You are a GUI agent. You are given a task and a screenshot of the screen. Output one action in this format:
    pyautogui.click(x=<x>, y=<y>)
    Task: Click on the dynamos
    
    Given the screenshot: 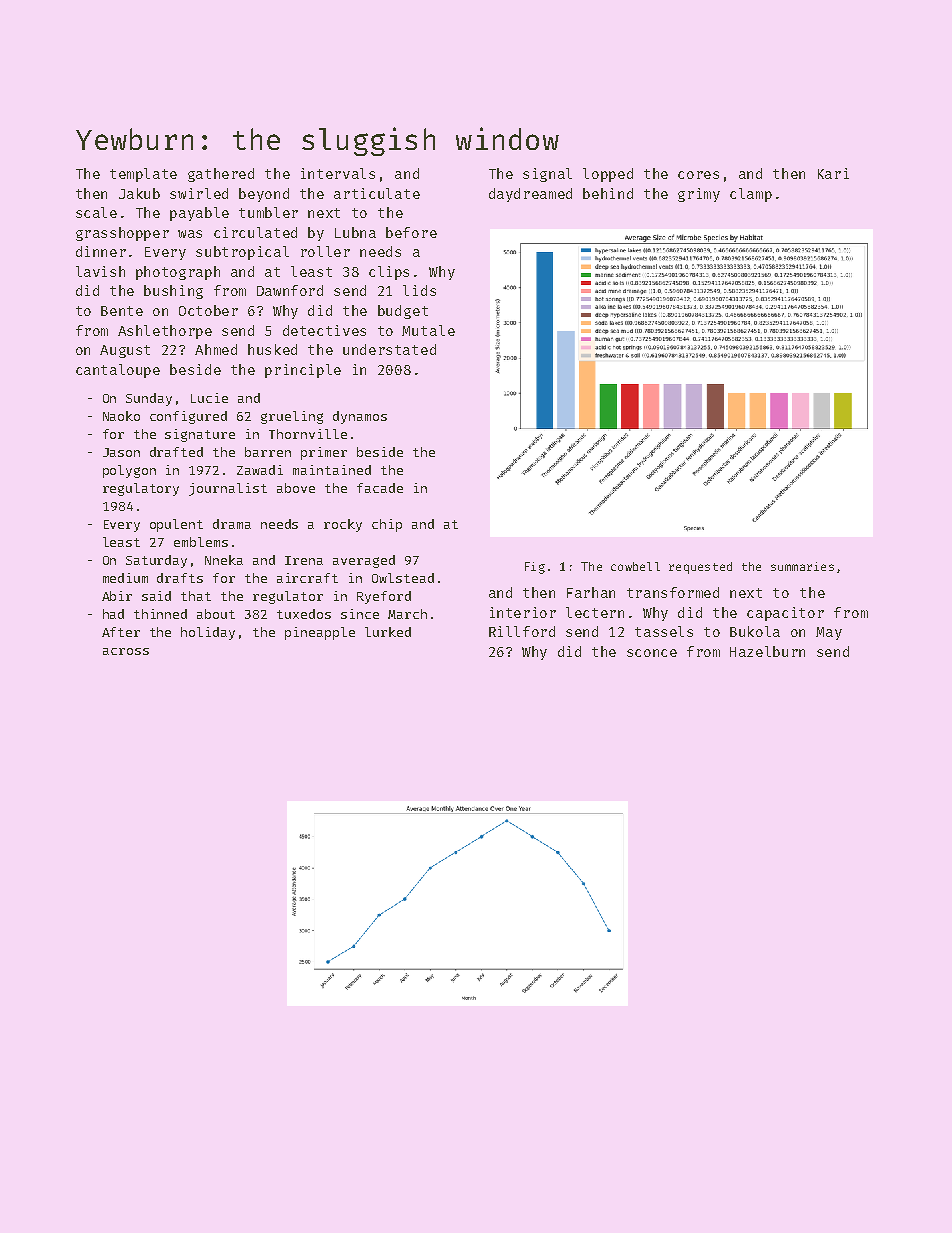 What is the action you would take?
    pyautogui.click(x=360, y=417)
